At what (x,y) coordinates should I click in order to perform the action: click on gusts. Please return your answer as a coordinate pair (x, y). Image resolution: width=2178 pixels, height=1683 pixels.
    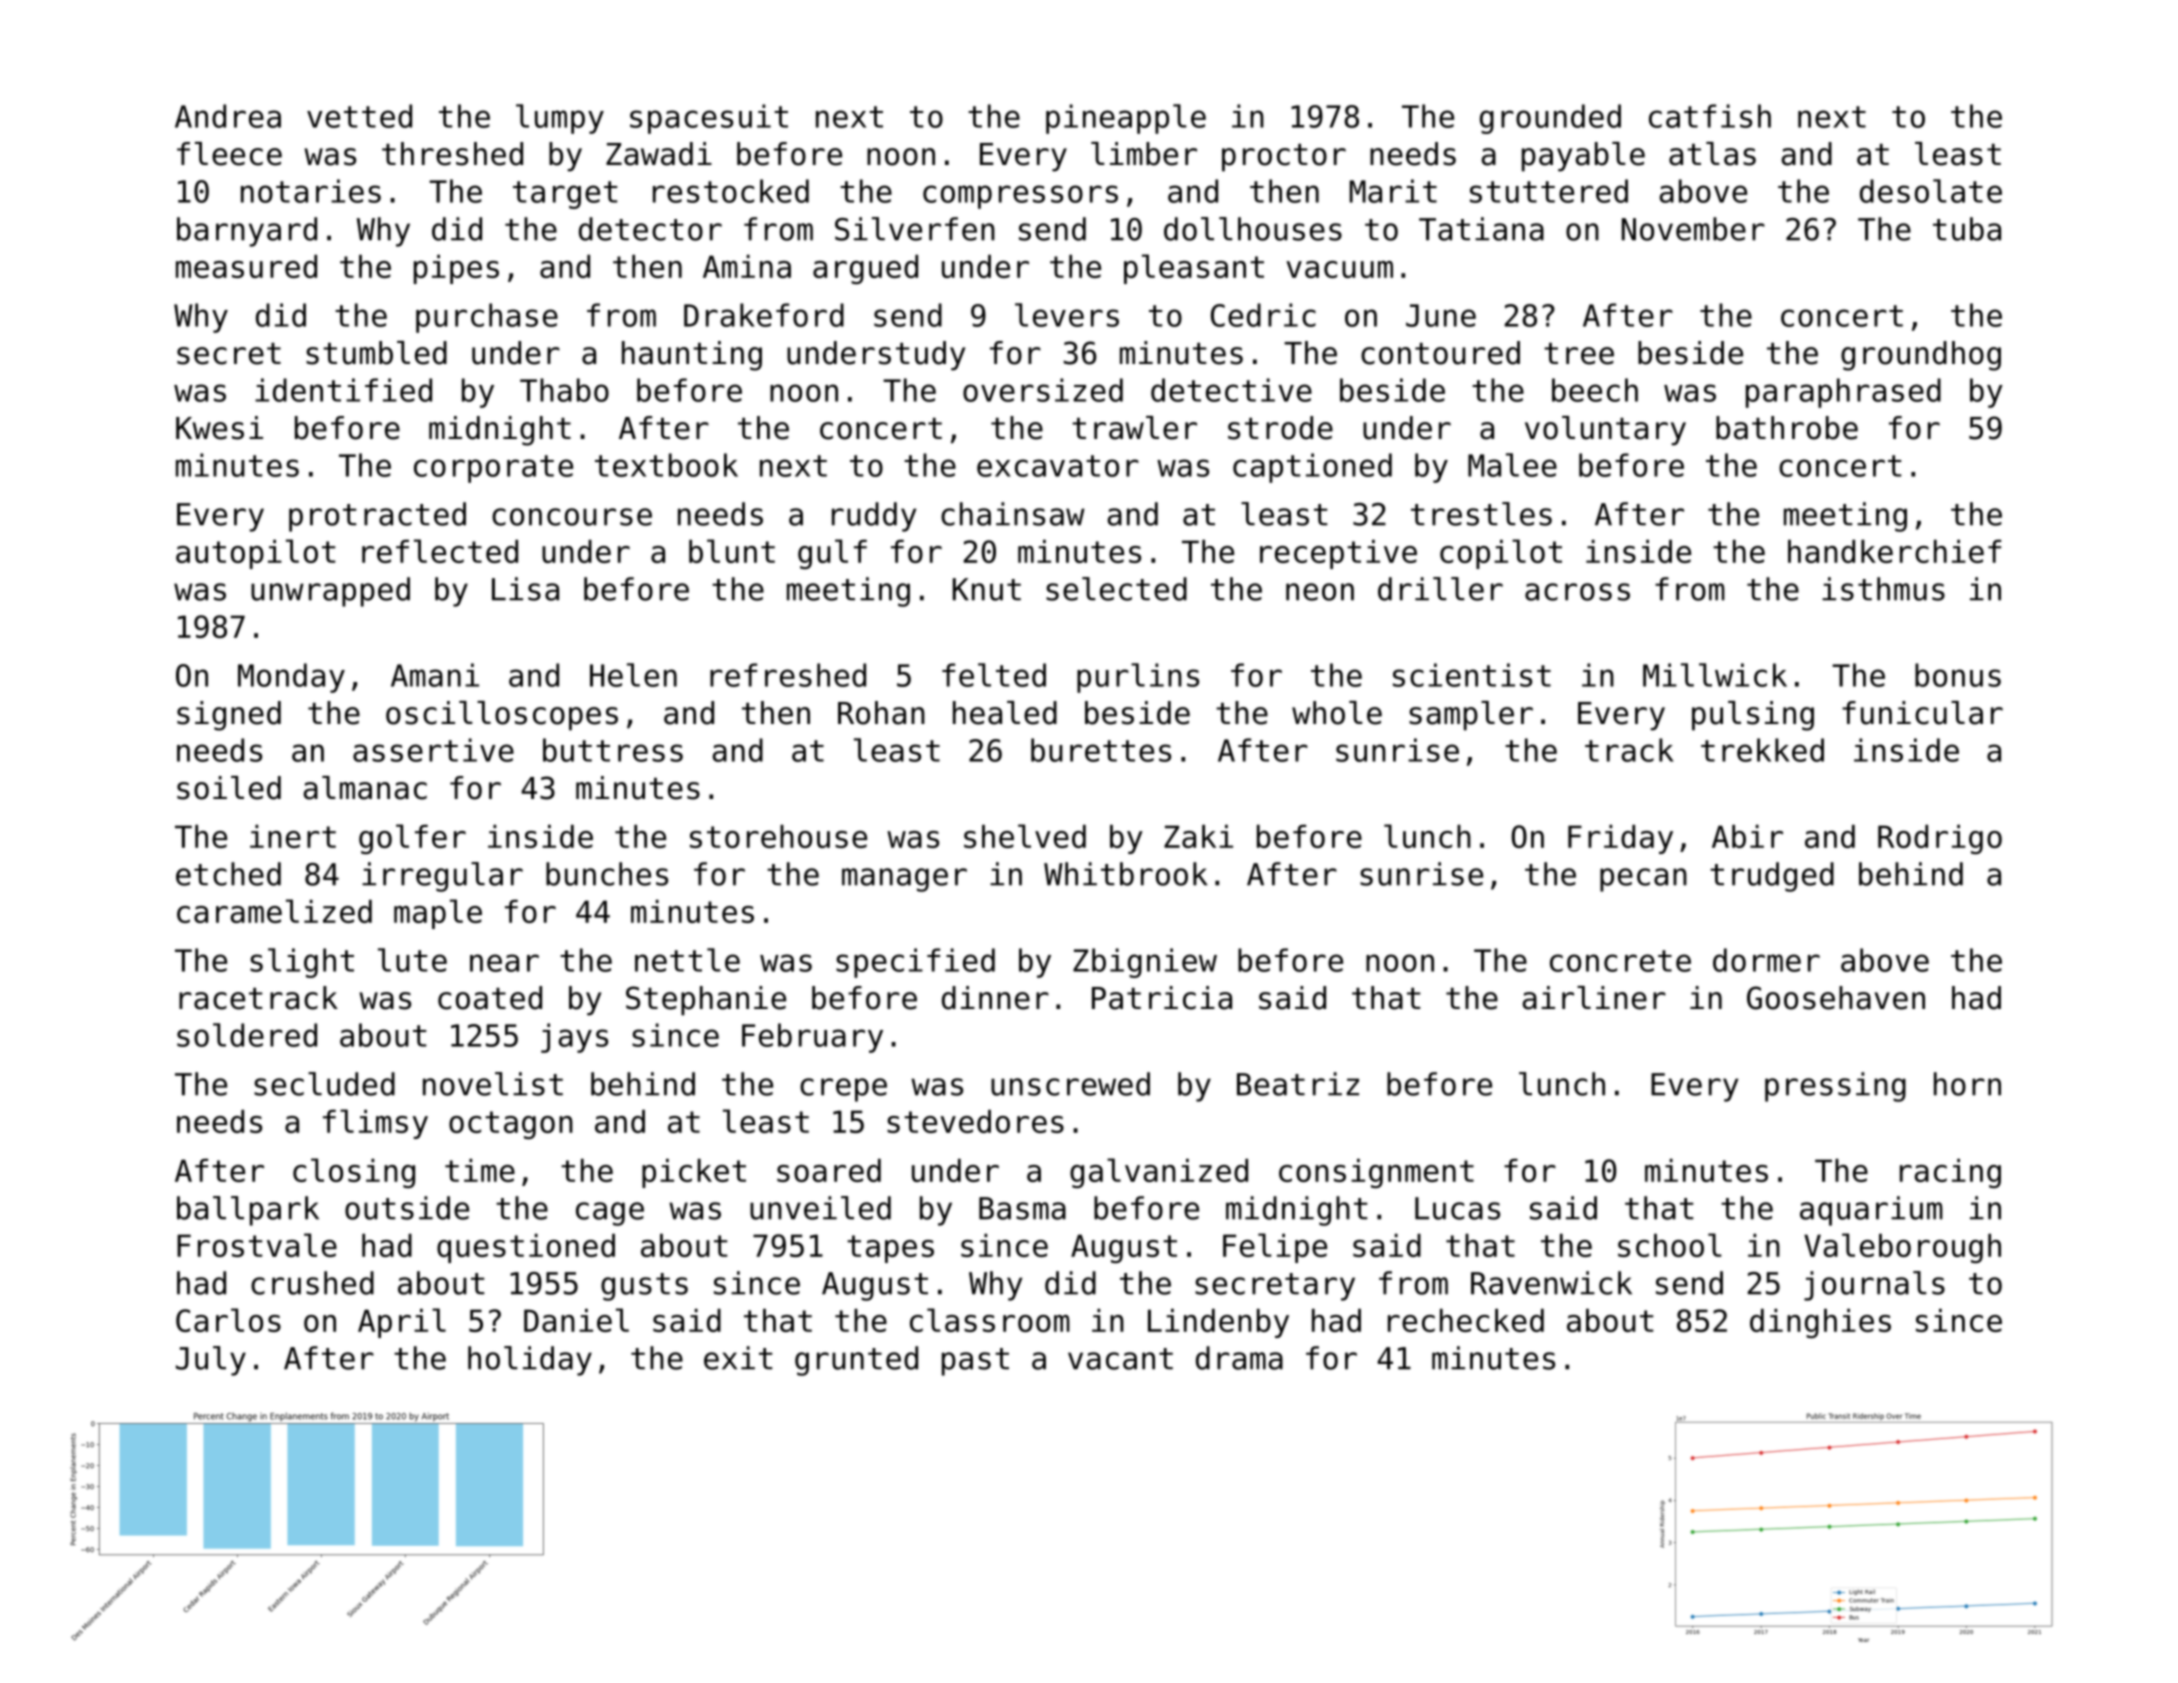
    Looking at the image, I should click on (644, 1287).
